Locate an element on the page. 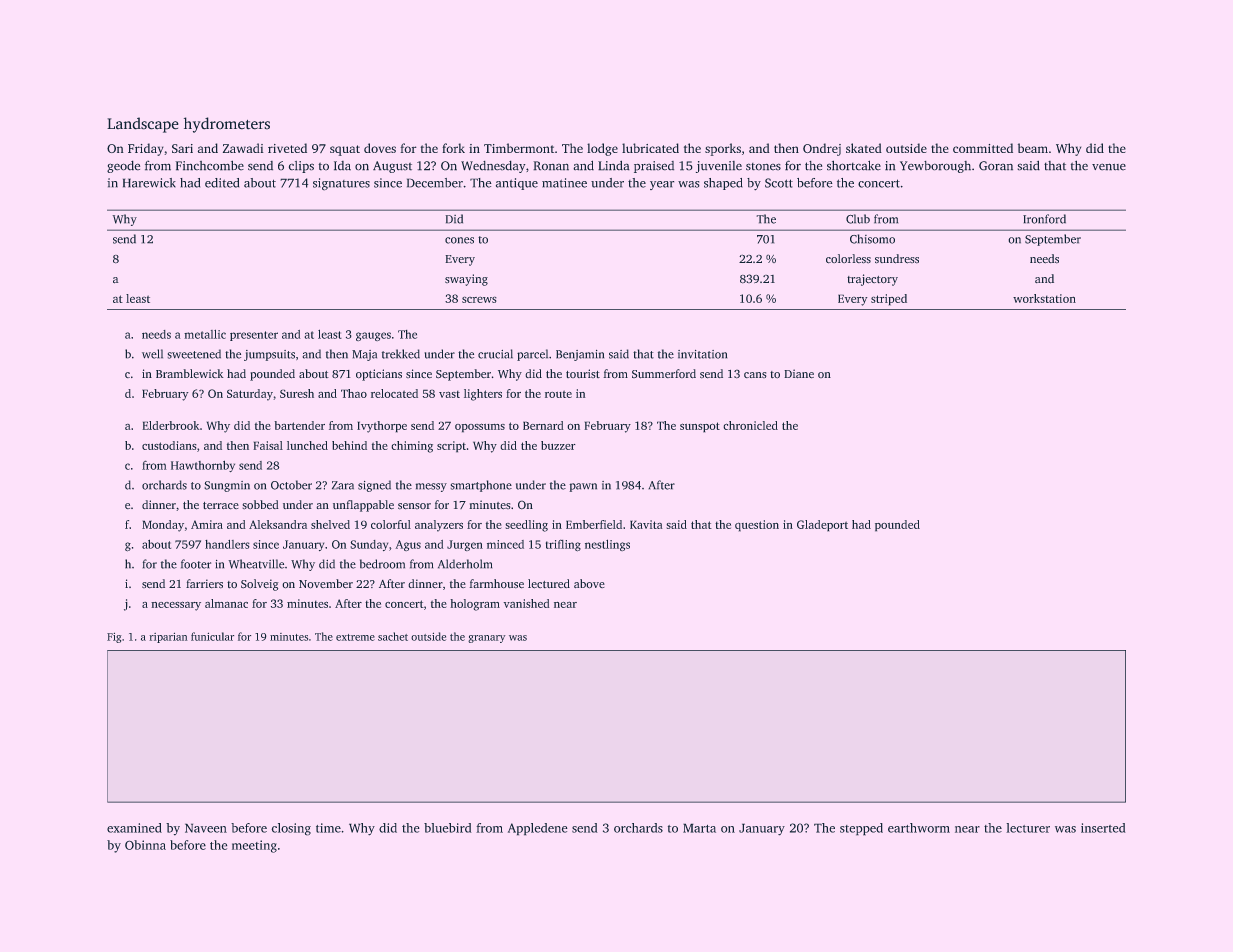 The width and height of the document is (1233, 952). minced is located at coordinates (505, 544).
